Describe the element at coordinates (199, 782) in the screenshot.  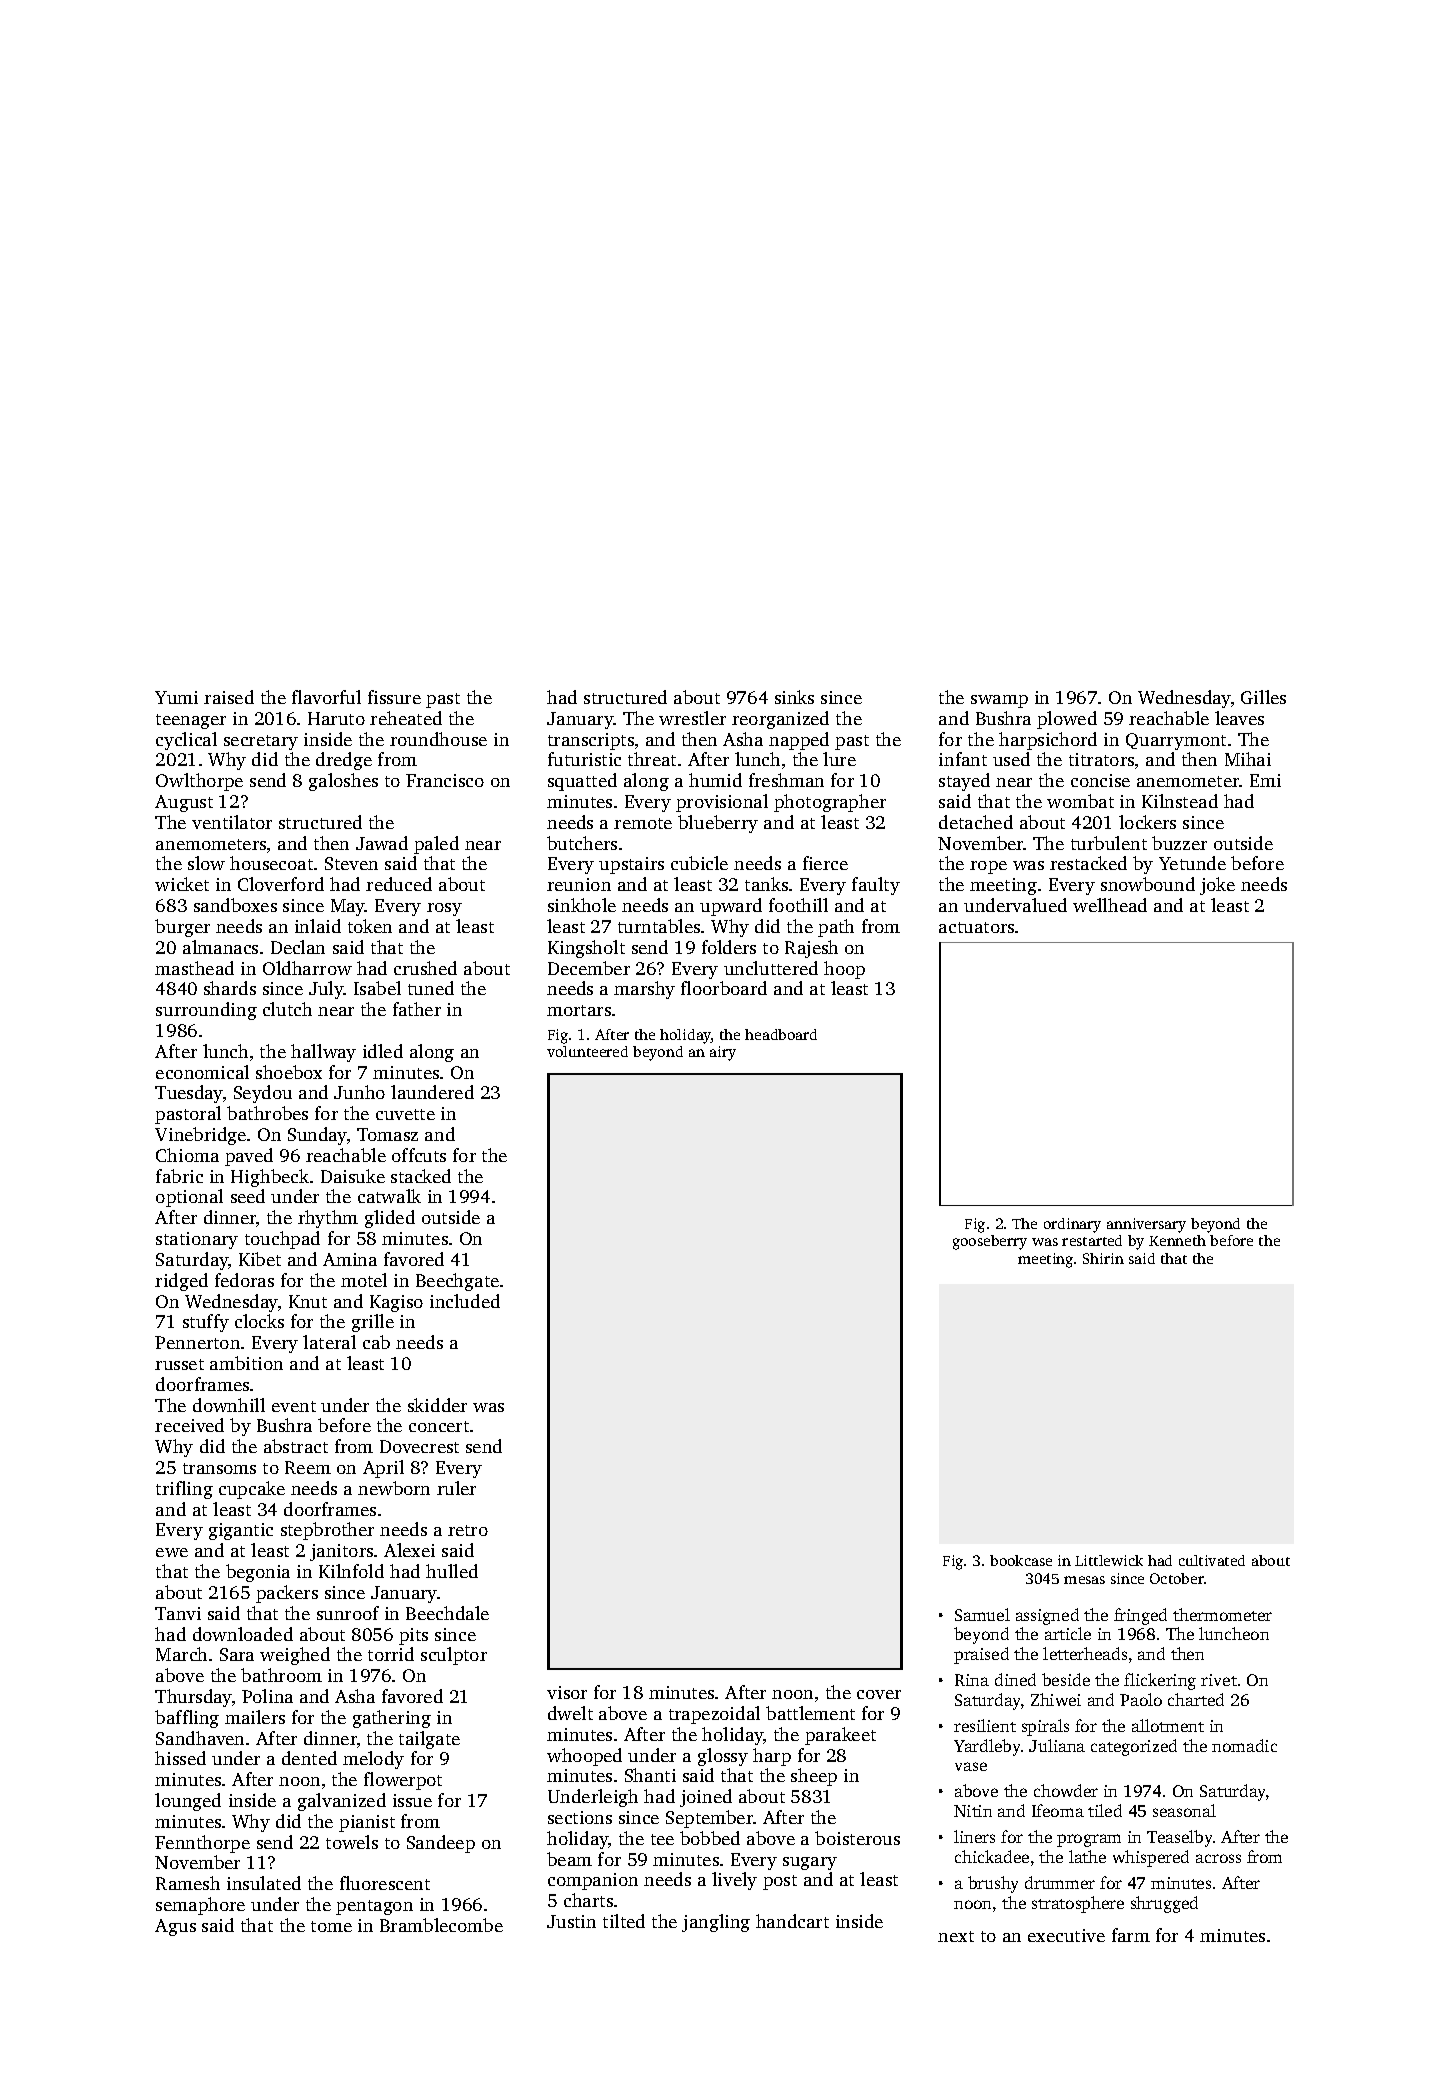
I see `Owlthorpe` at that location.
